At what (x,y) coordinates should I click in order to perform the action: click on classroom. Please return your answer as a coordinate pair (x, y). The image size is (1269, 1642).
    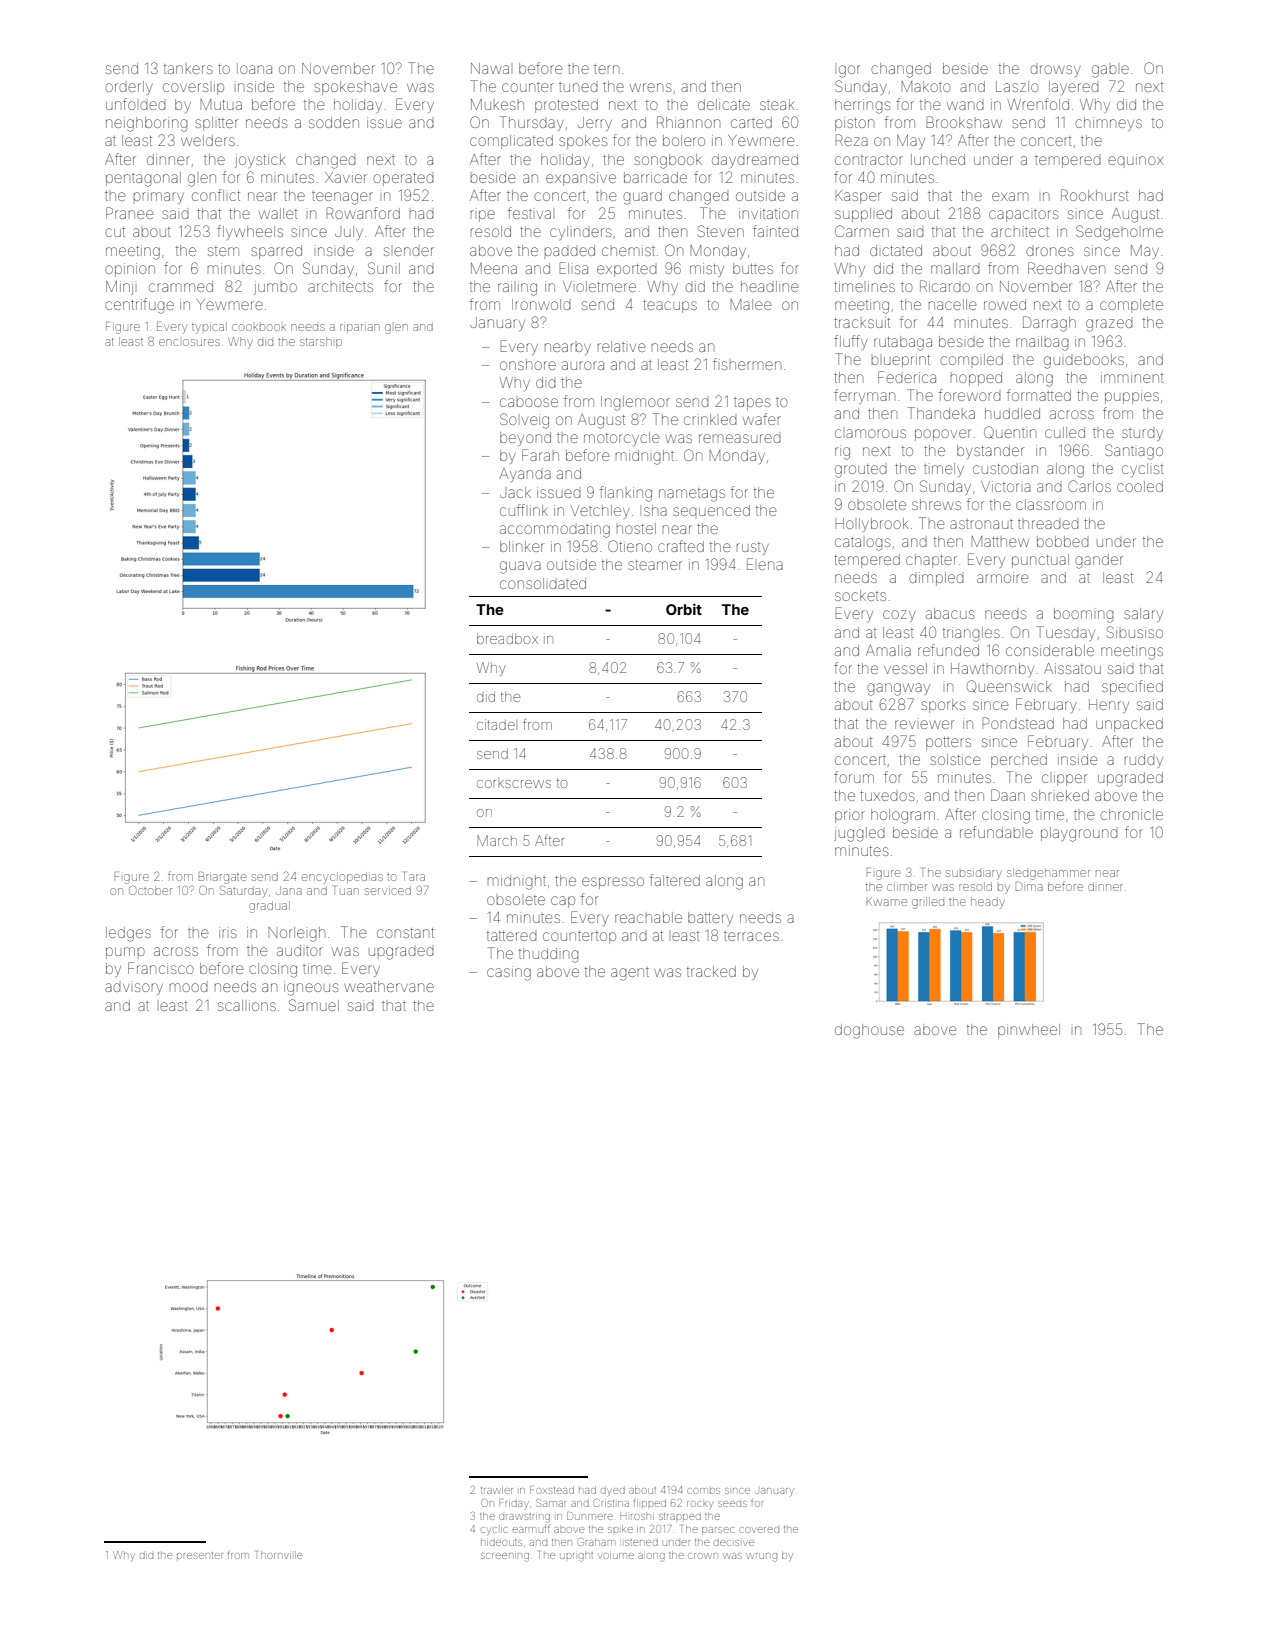
    Looking at the image, I should click on (1051, 504).
